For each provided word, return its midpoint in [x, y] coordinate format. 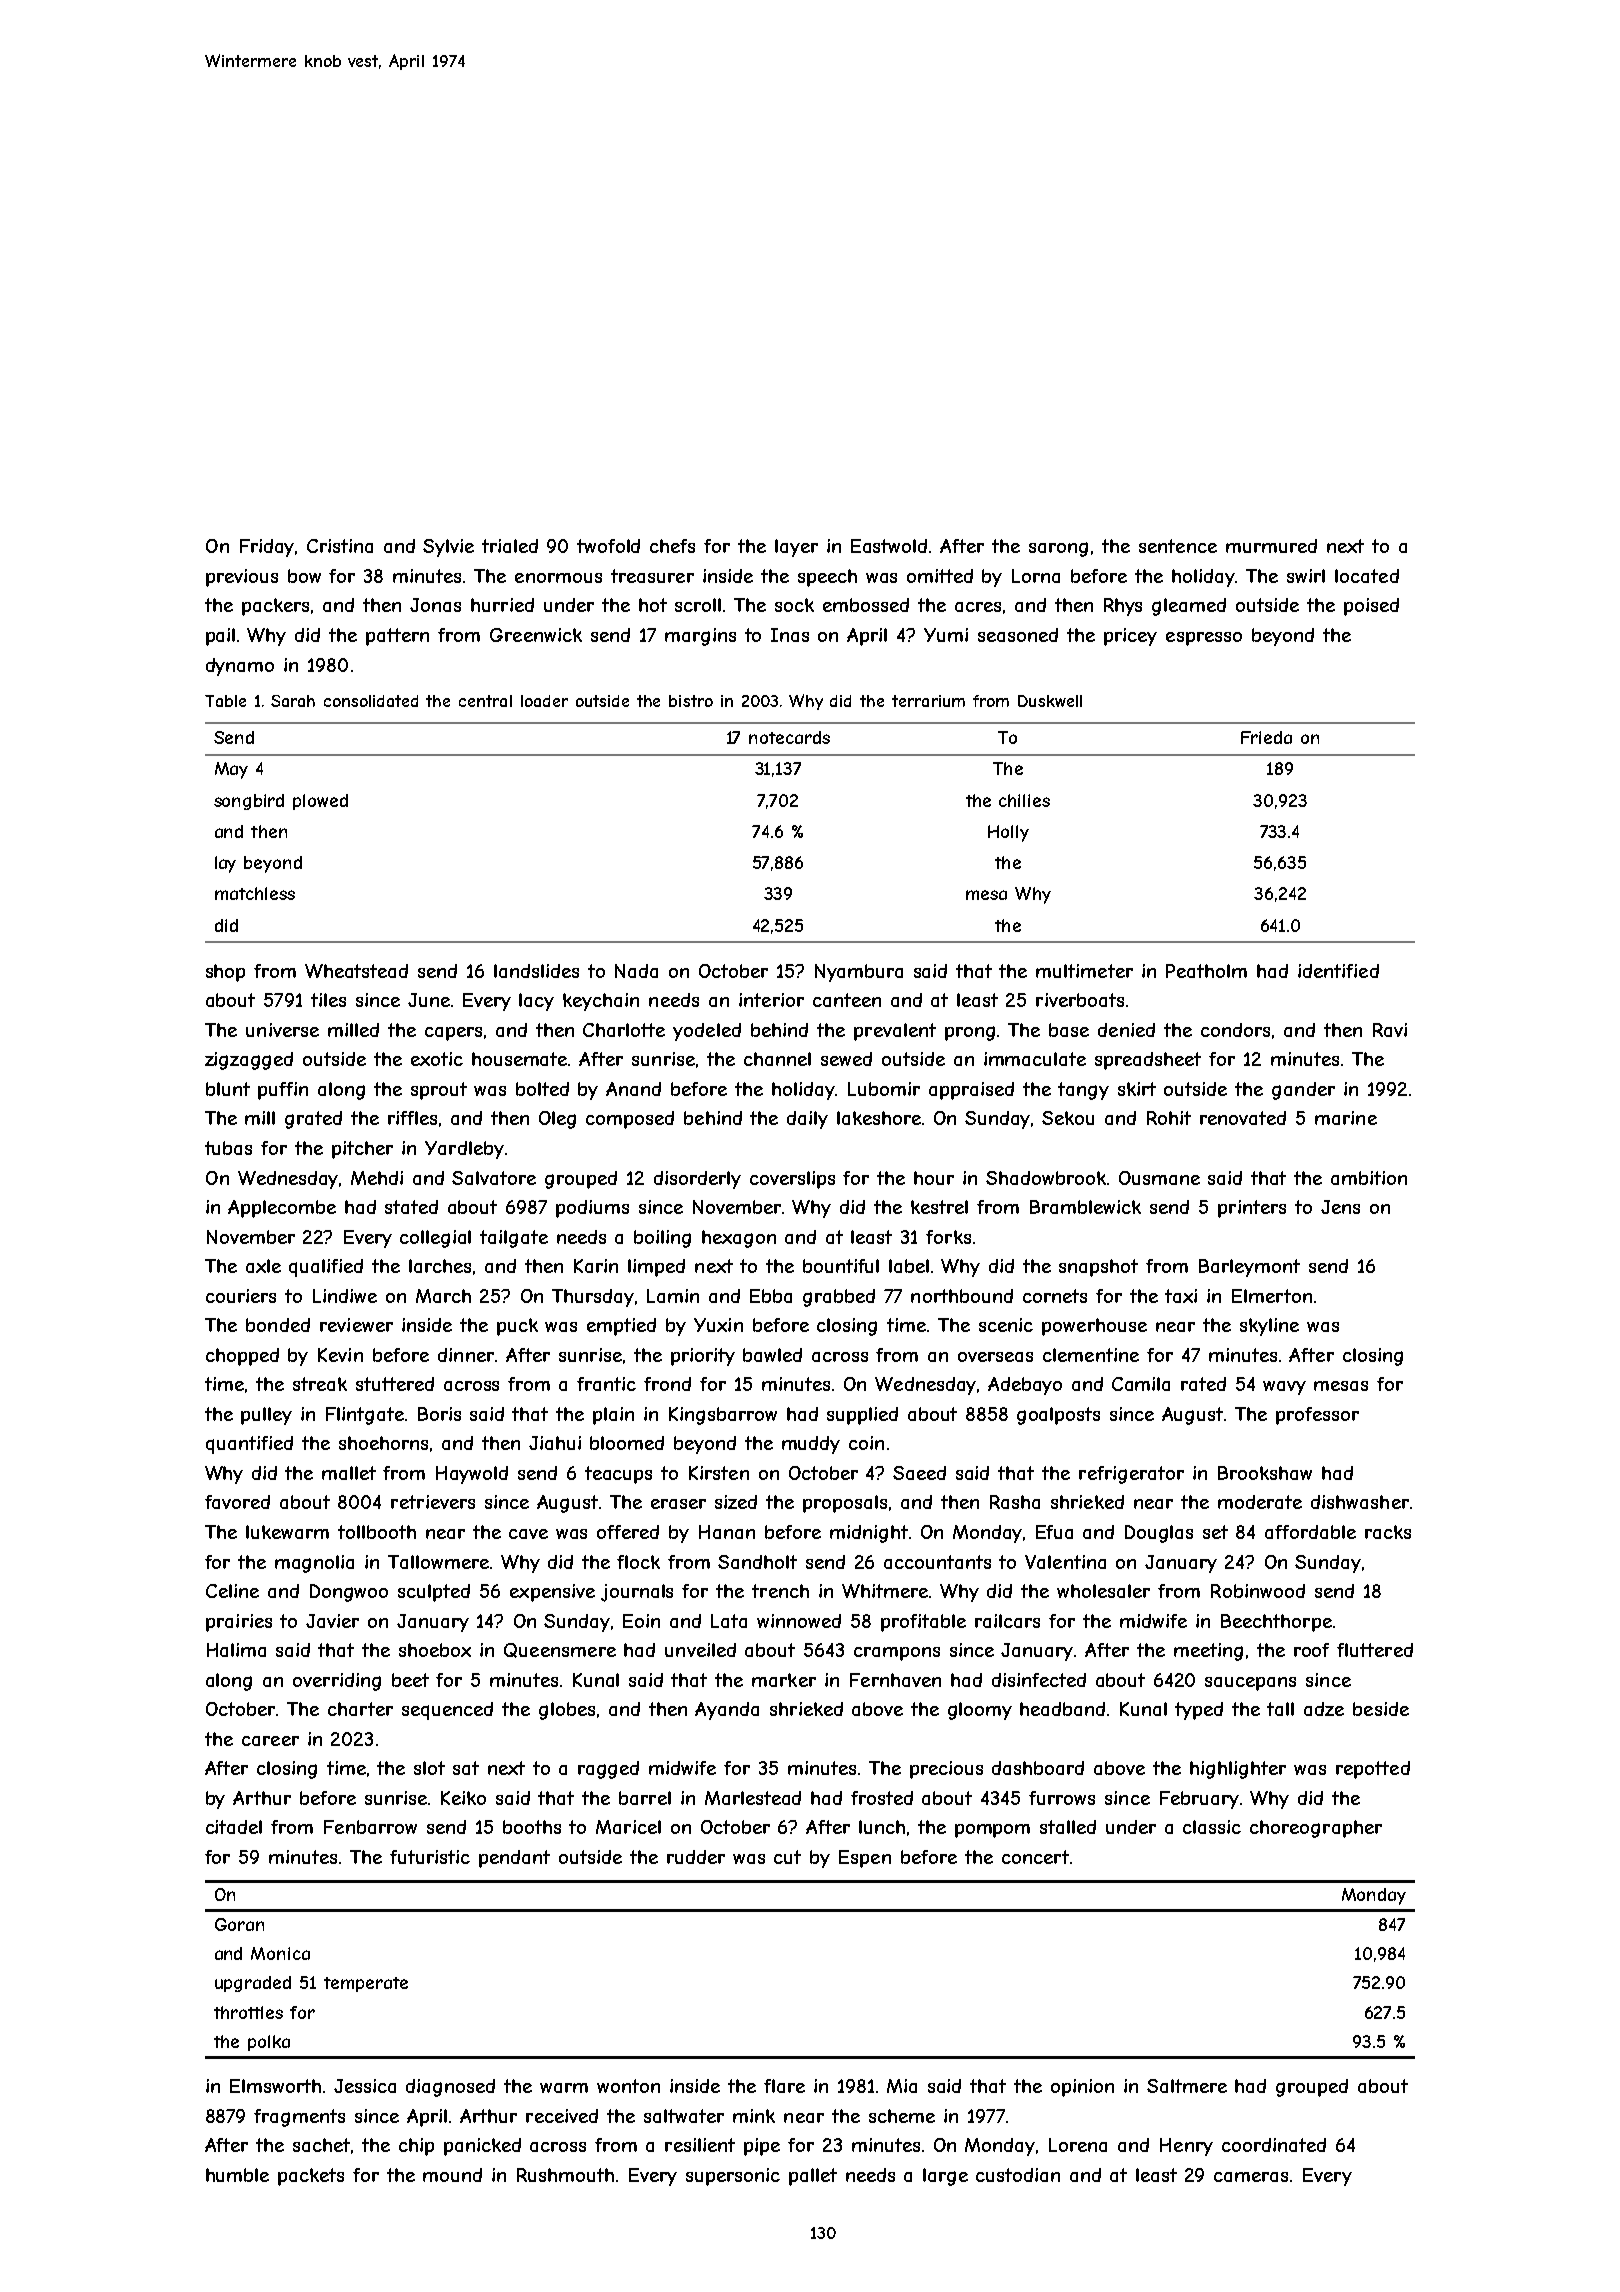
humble [237, 2175]
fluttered [1375, 1650]
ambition [1369, 1178]
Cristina [340, 546]
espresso [1204, 639]
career [270, 1741]
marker [784, 1680]
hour [934, 1178]
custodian [1018, 2175]
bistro [691, 701]
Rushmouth [565, 2175]
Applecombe [282, 1209]
